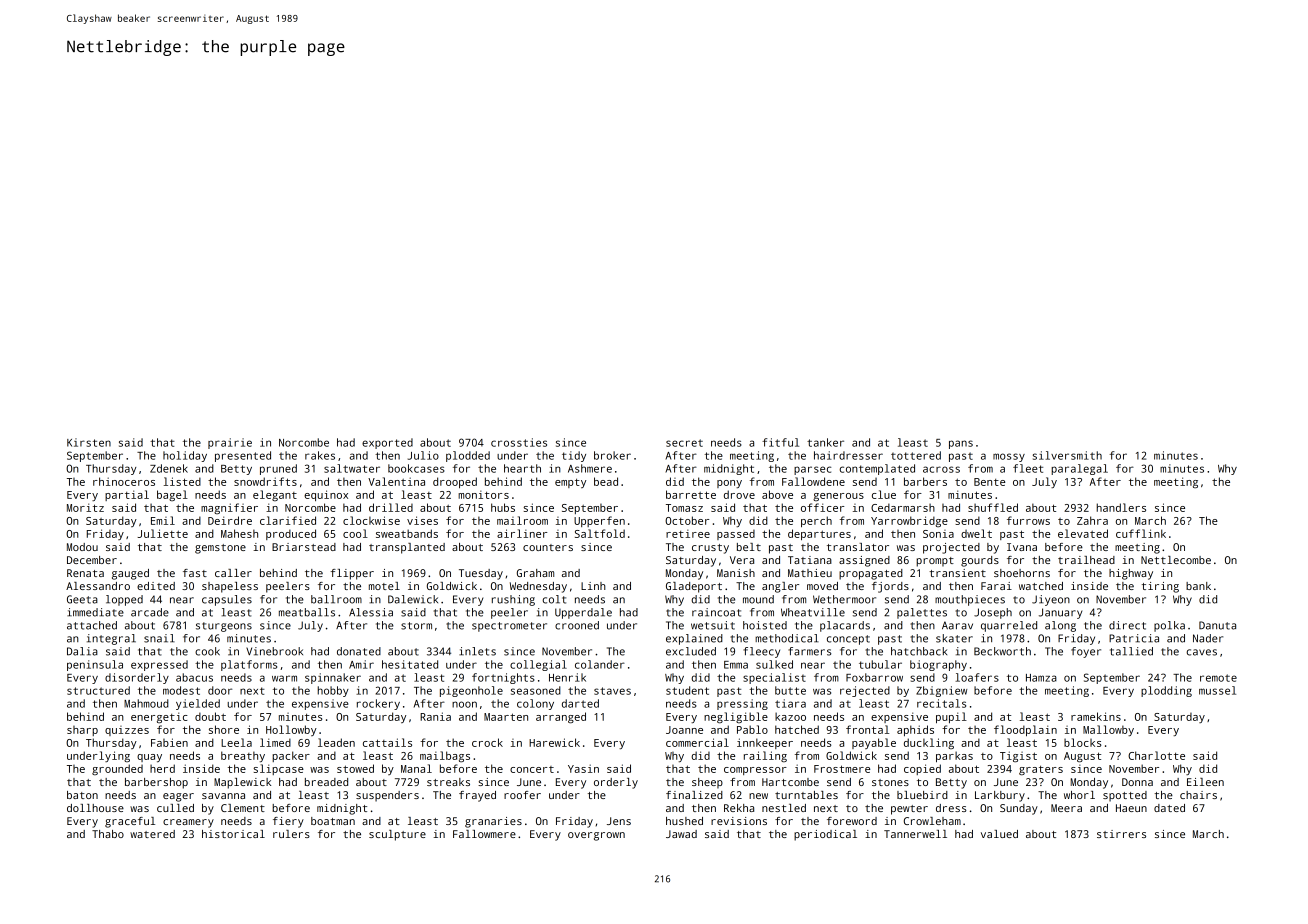  What do you see at coordinates (1217, 625) in the screenshot?
I see `Danuta` at bounding box center [1217, 625].
